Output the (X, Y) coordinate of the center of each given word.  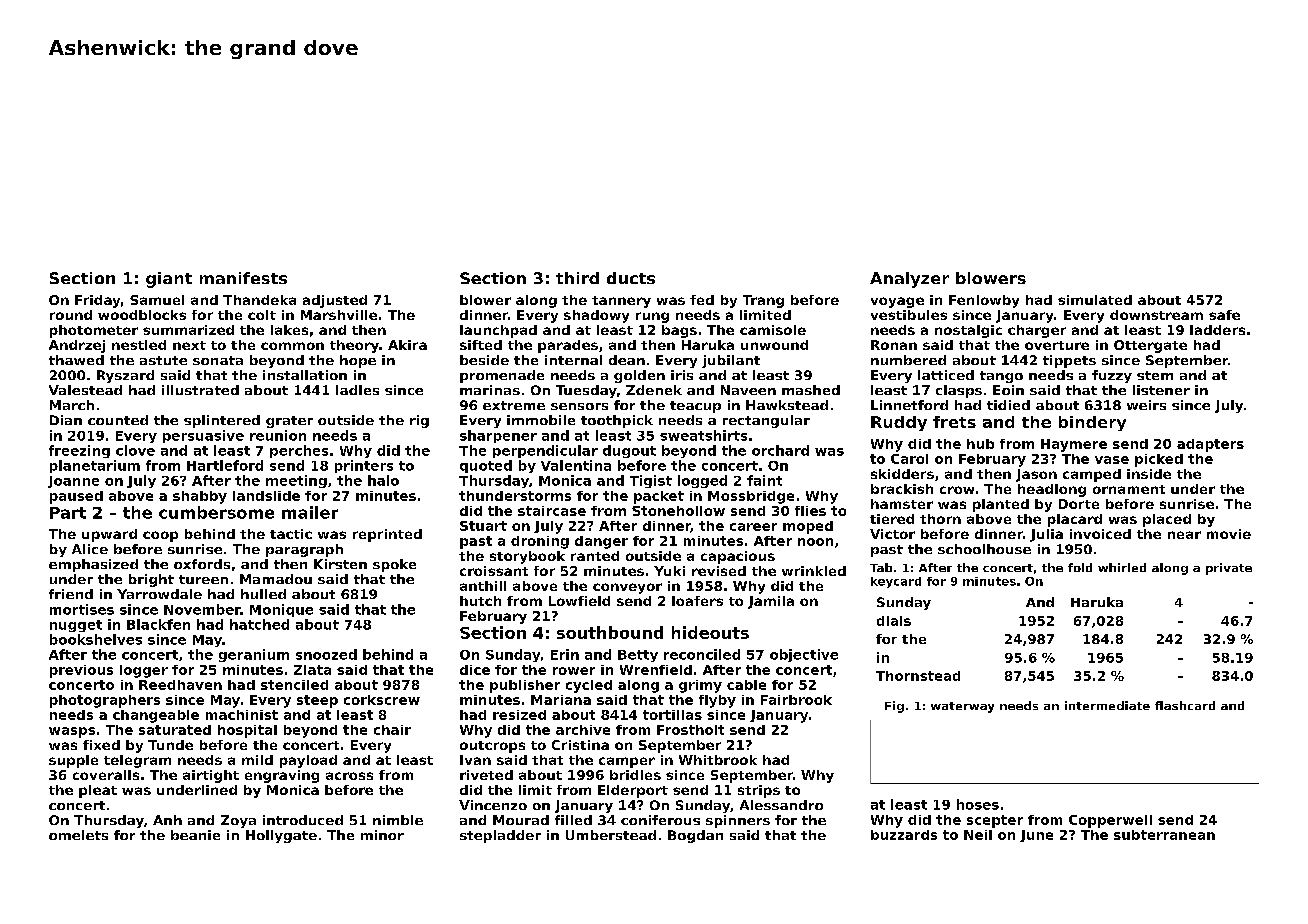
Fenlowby (984, 301)
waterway (962, 707)
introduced (303, 820)
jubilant (731, 361)
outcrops (492, 747)
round (71, 315)
